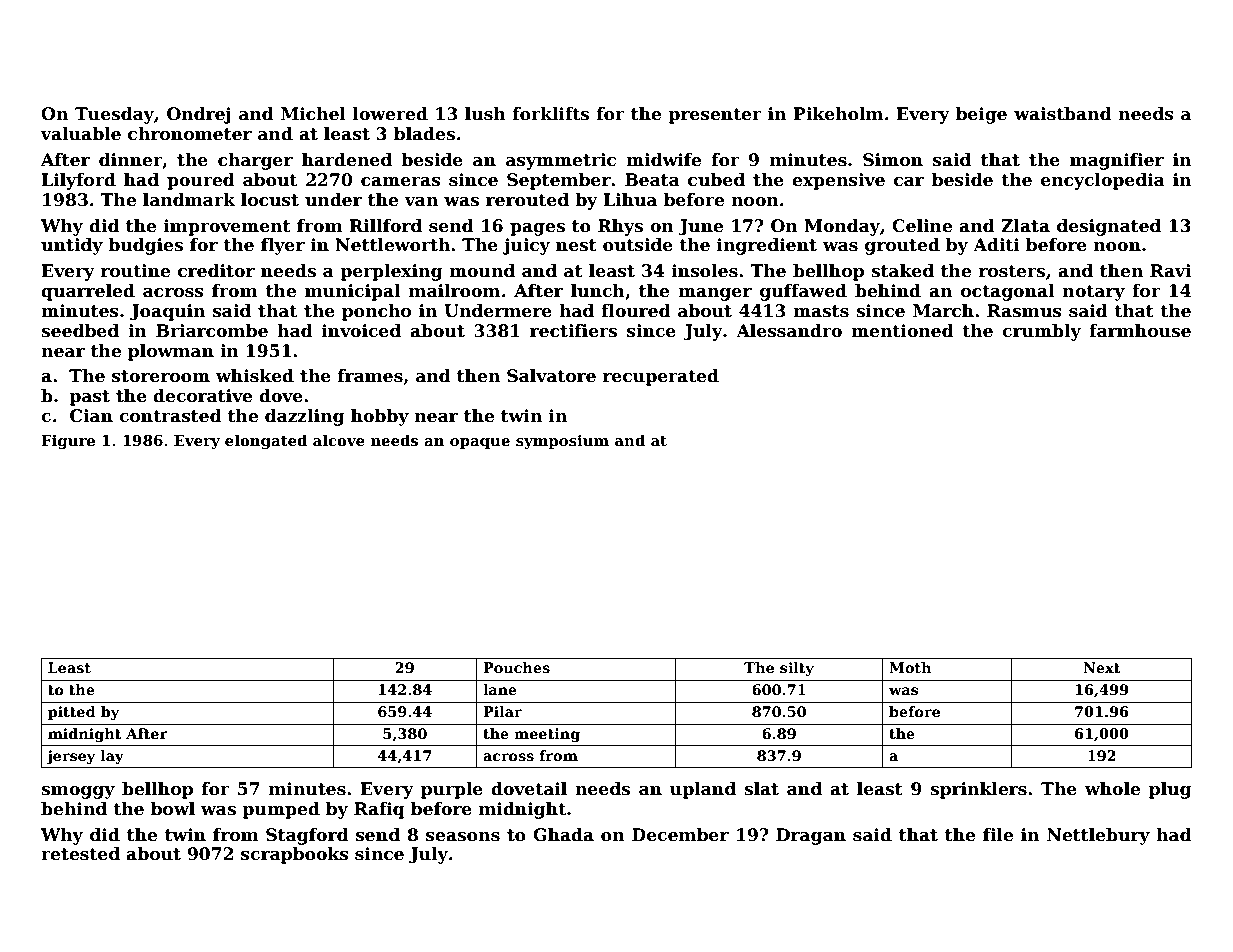 The image size is (1233, 952). I want to click on presenter, so click(715, 116).
